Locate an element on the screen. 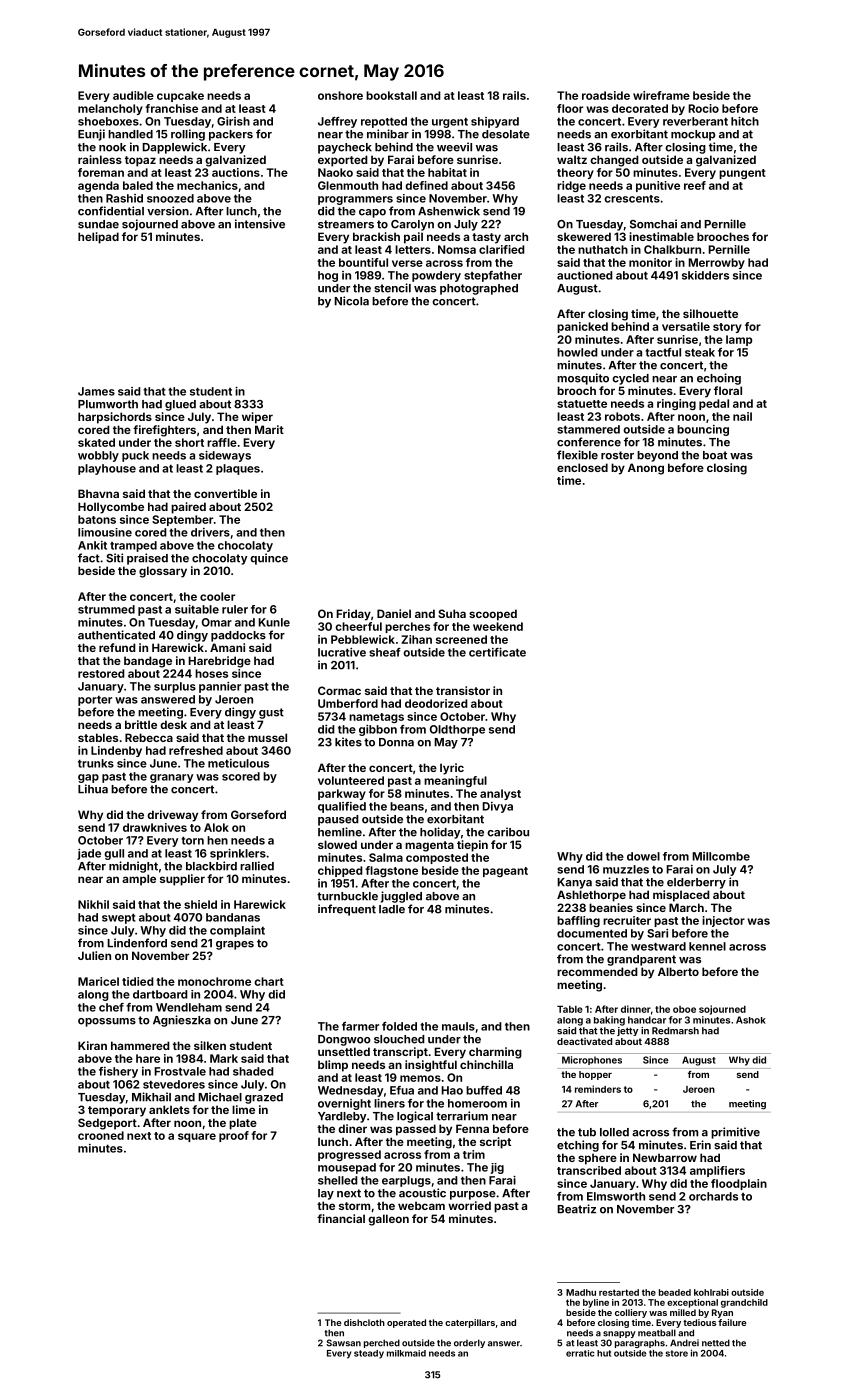  Rocio is located at coordinates (703, 108).
